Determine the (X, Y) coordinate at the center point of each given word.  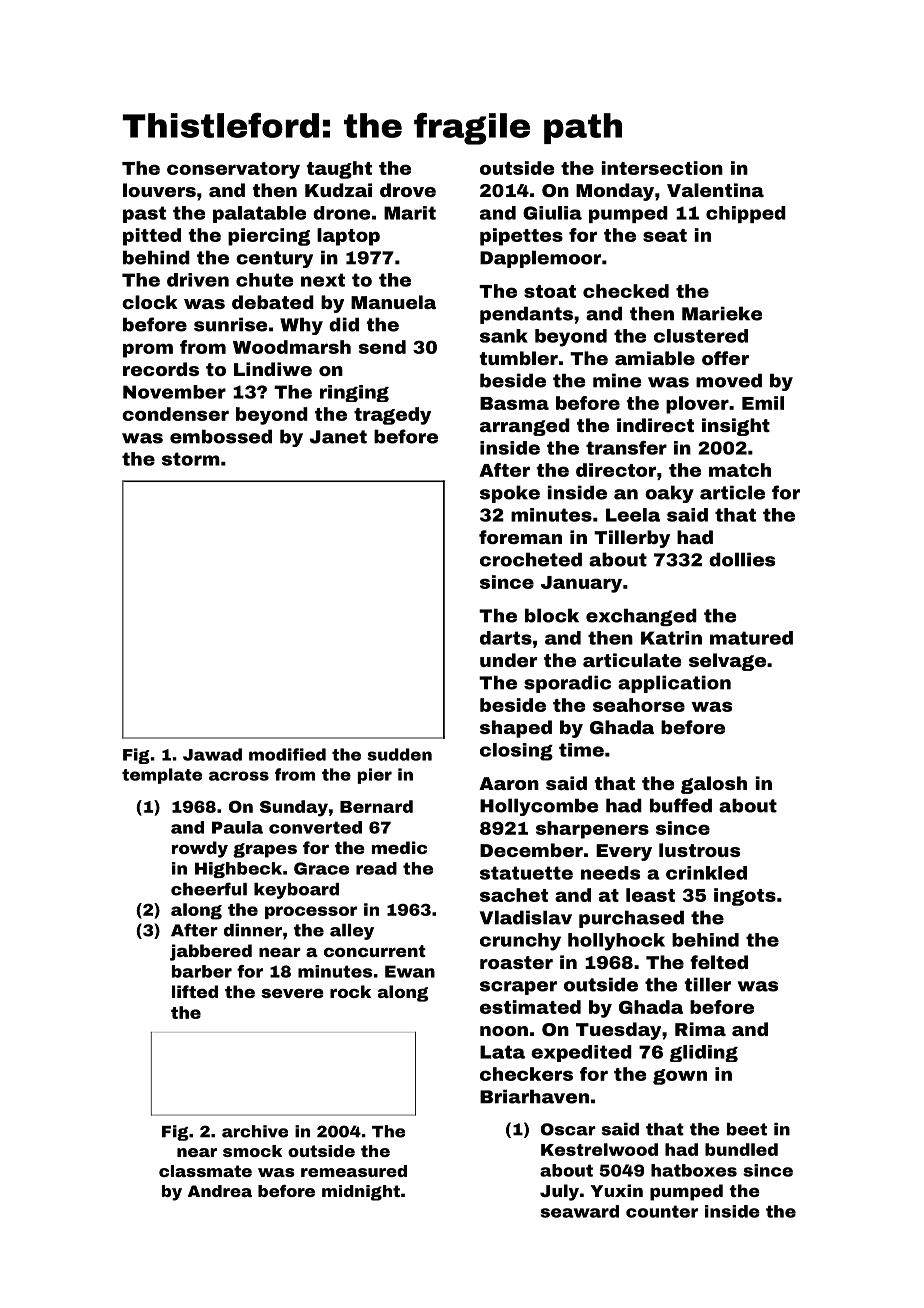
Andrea (220, 1191)
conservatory (233, 170)
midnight (361, 1193)
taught (339, 170)
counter (662, 1211)
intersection (662, 168)
